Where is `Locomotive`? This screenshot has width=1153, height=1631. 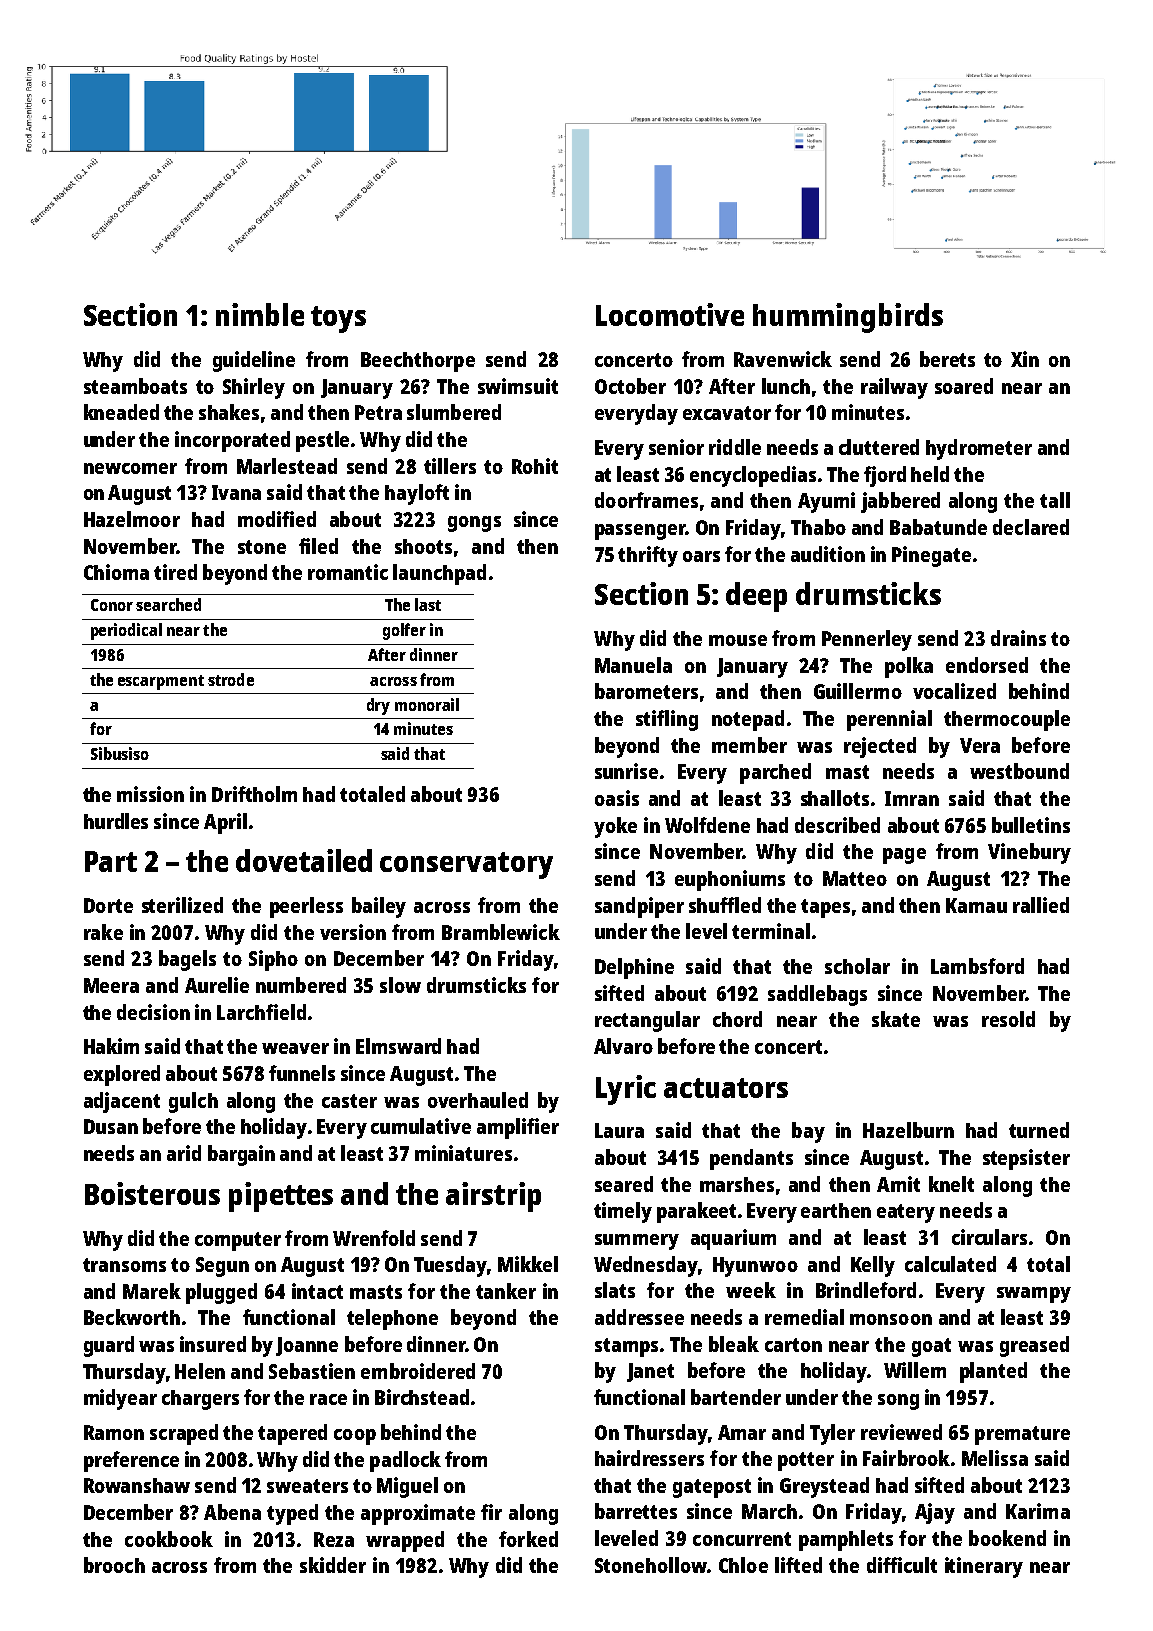
Locomotive is located at coordinates (670, 314).
